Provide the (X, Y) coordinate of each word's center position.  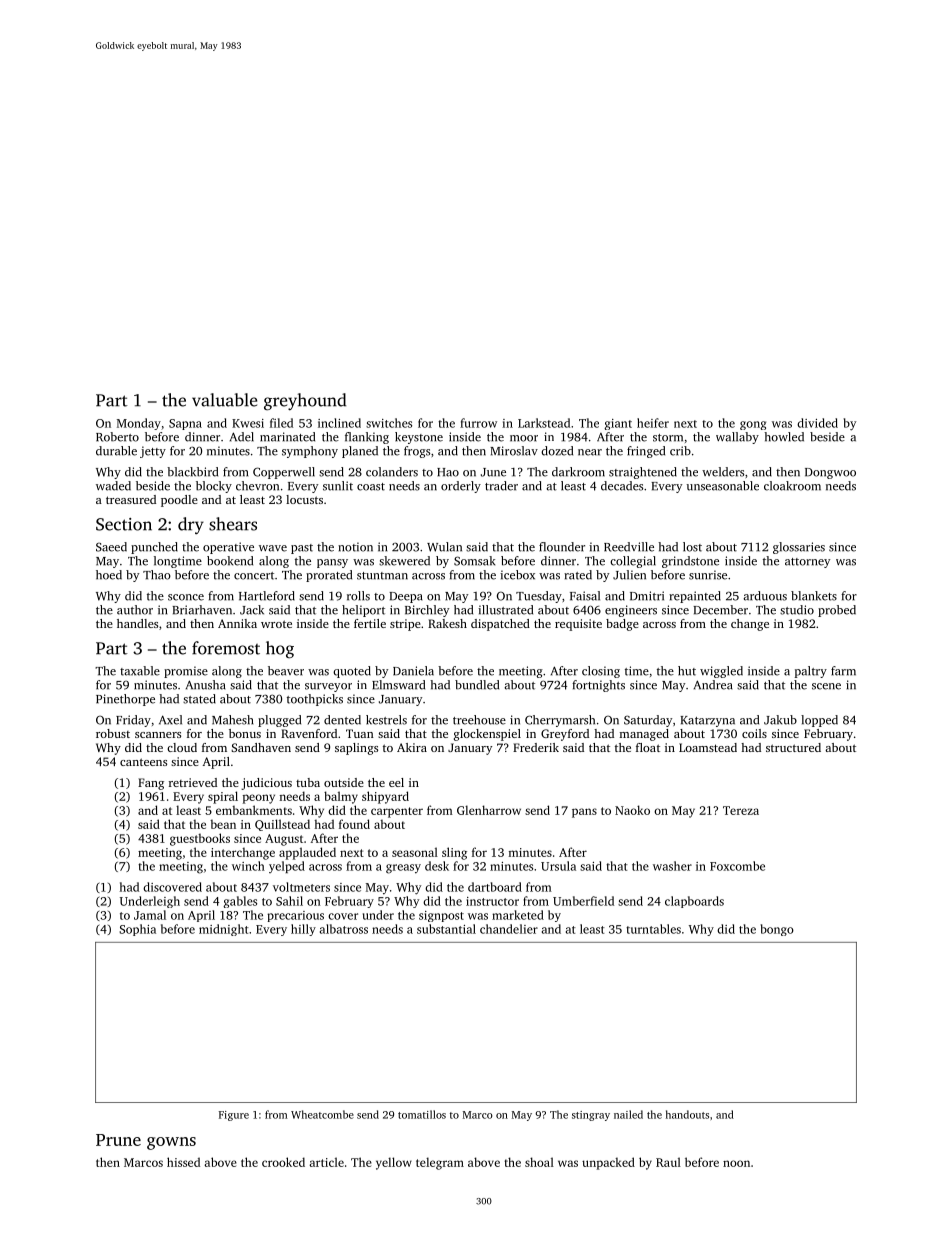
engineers (631, 611)
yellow (394, 1163)
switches (389, 423)
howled (784, 437)
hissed (183, 1162)
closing (601, 672)
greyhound (305, 402)
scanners (158, 735)
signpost (441, 916)
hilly (303, 930)
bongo (777, 930)
